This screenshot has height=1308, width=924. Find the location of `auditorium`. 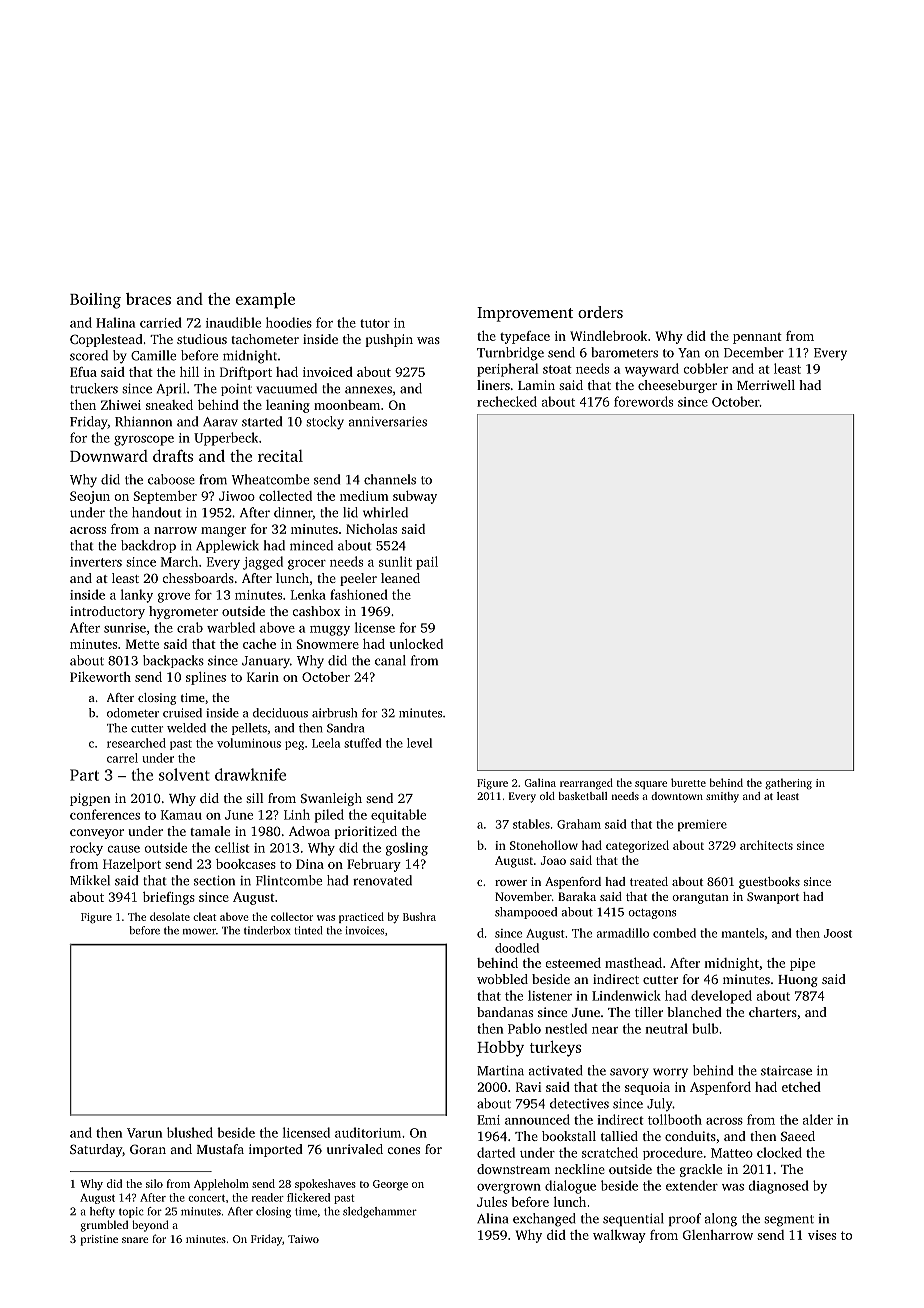

auditorium is located at coordinates (368, 1132).
